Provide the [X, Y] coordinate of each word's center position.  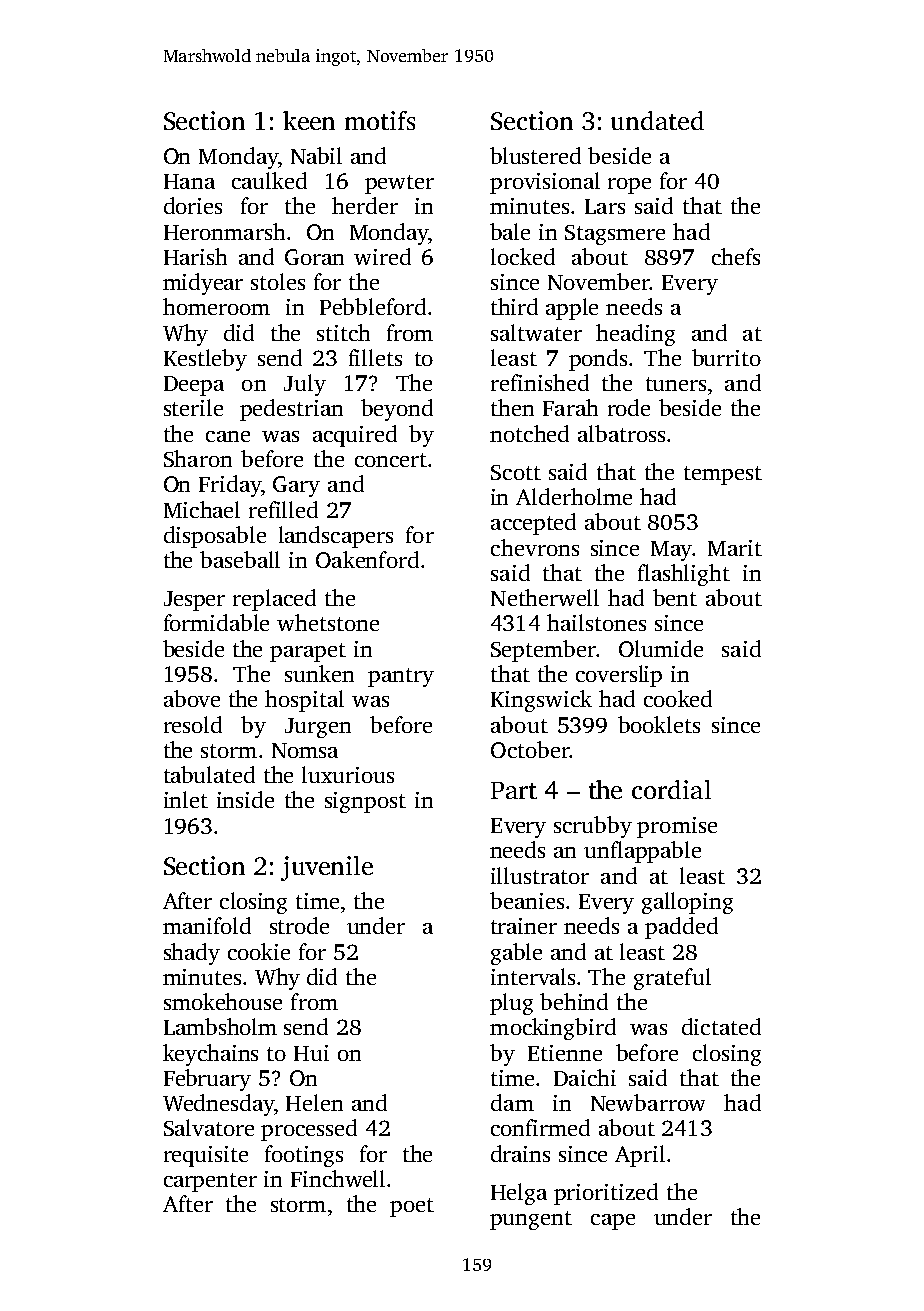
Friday [230, 486]
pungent [531, 1220]
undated [657, 120]
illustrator [540, 875]
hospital [304, 701]
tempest [723, 475]
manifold [207, 925]
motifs [380, 120]
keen [309, 120]
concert [391, 460]
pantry [401, 677]
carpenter [210, 1182]
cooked [678, 698]
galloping [687, 903]
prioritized [606, 1194]
